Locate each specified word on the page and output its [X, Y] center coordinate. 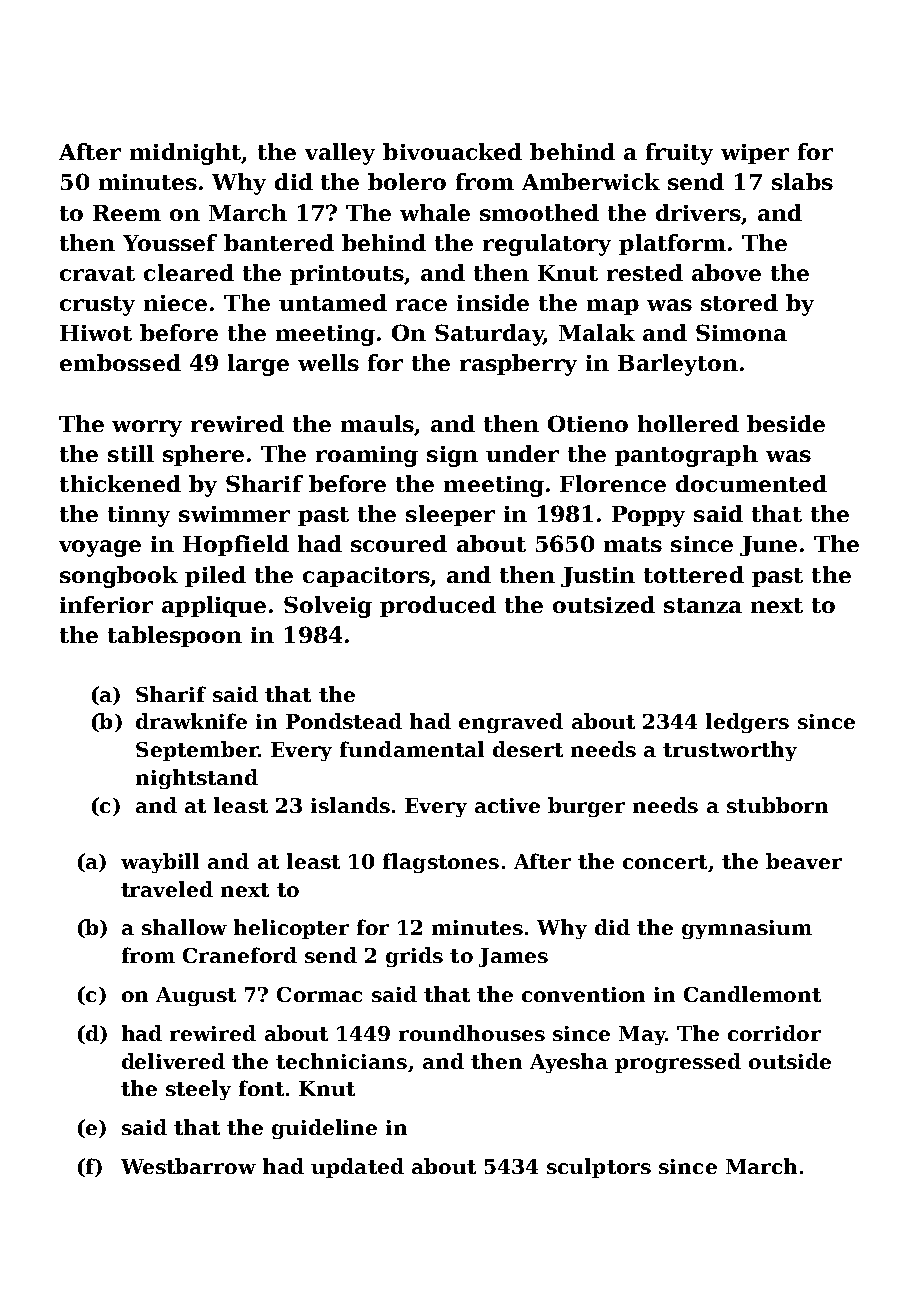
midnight [186, 154]
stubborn [777, 805]
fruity [679, 154]
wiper [755, 154]
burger [586, 807]
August [196, 996]
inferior [106, 604]
